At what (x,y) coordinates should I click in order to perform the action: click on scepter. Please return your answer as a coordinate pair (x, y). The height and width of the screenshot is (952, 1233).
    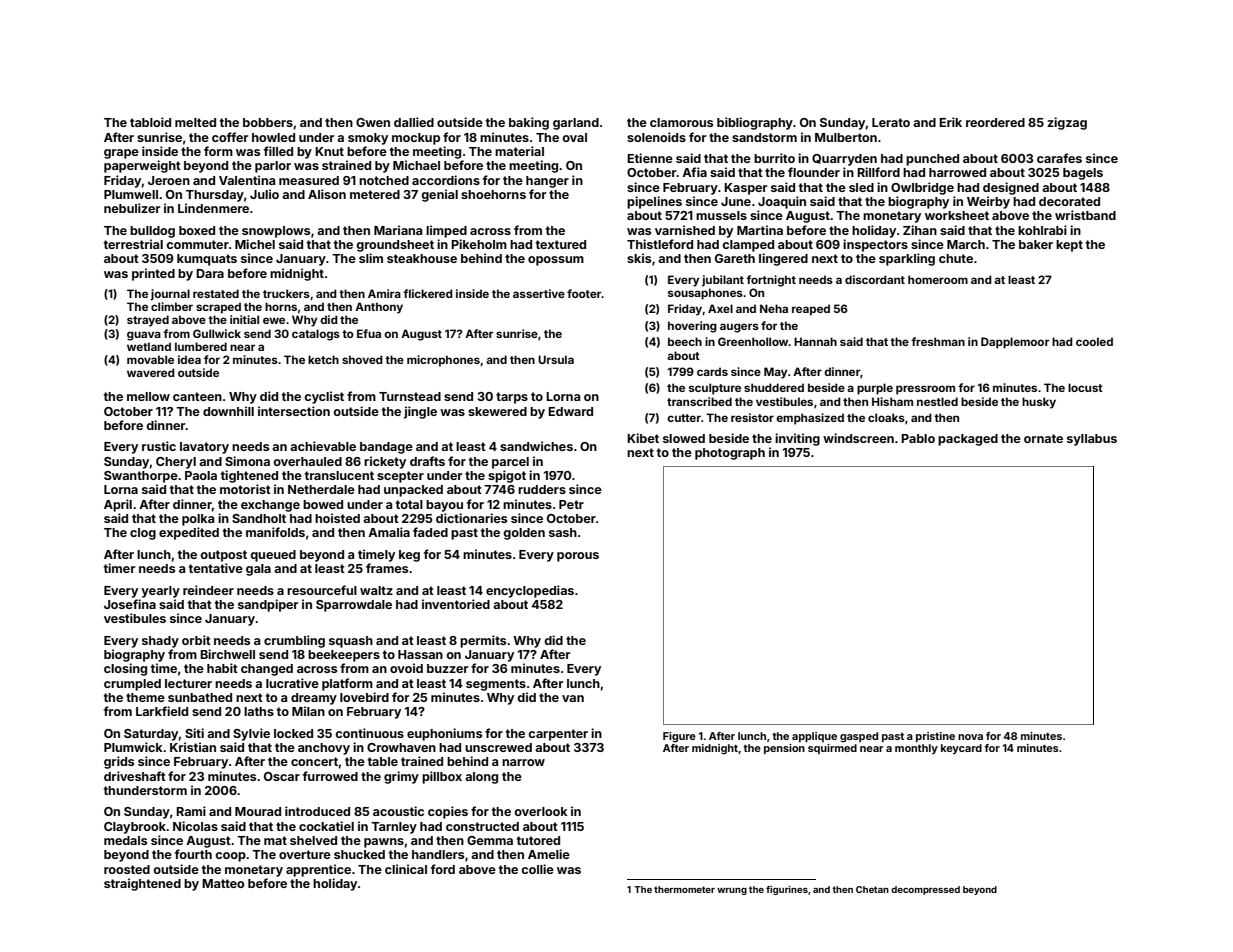
    Looking at the image, I should click on (400, 477).
